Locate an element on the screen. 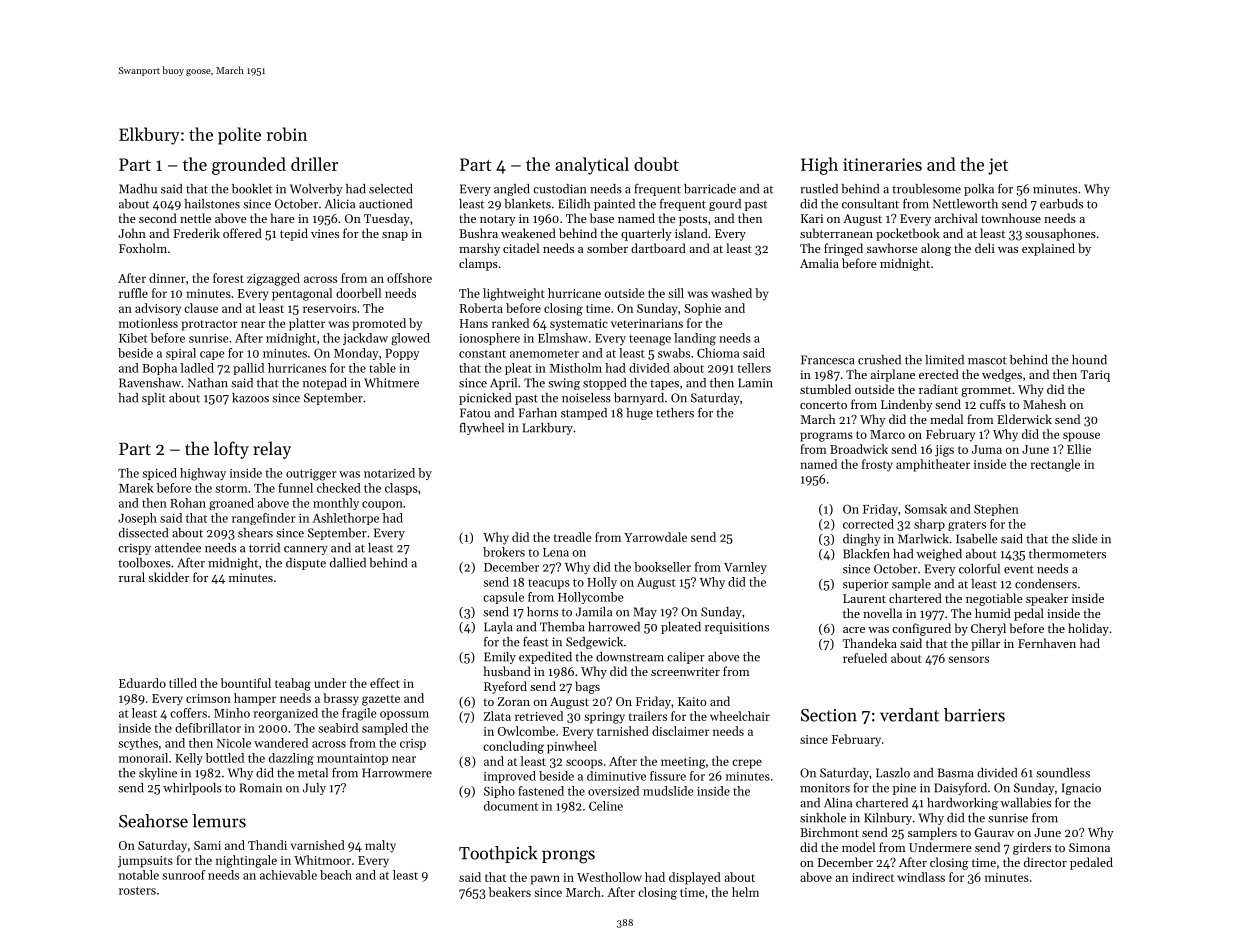  Rohan is located at coordinates (188, 503).
